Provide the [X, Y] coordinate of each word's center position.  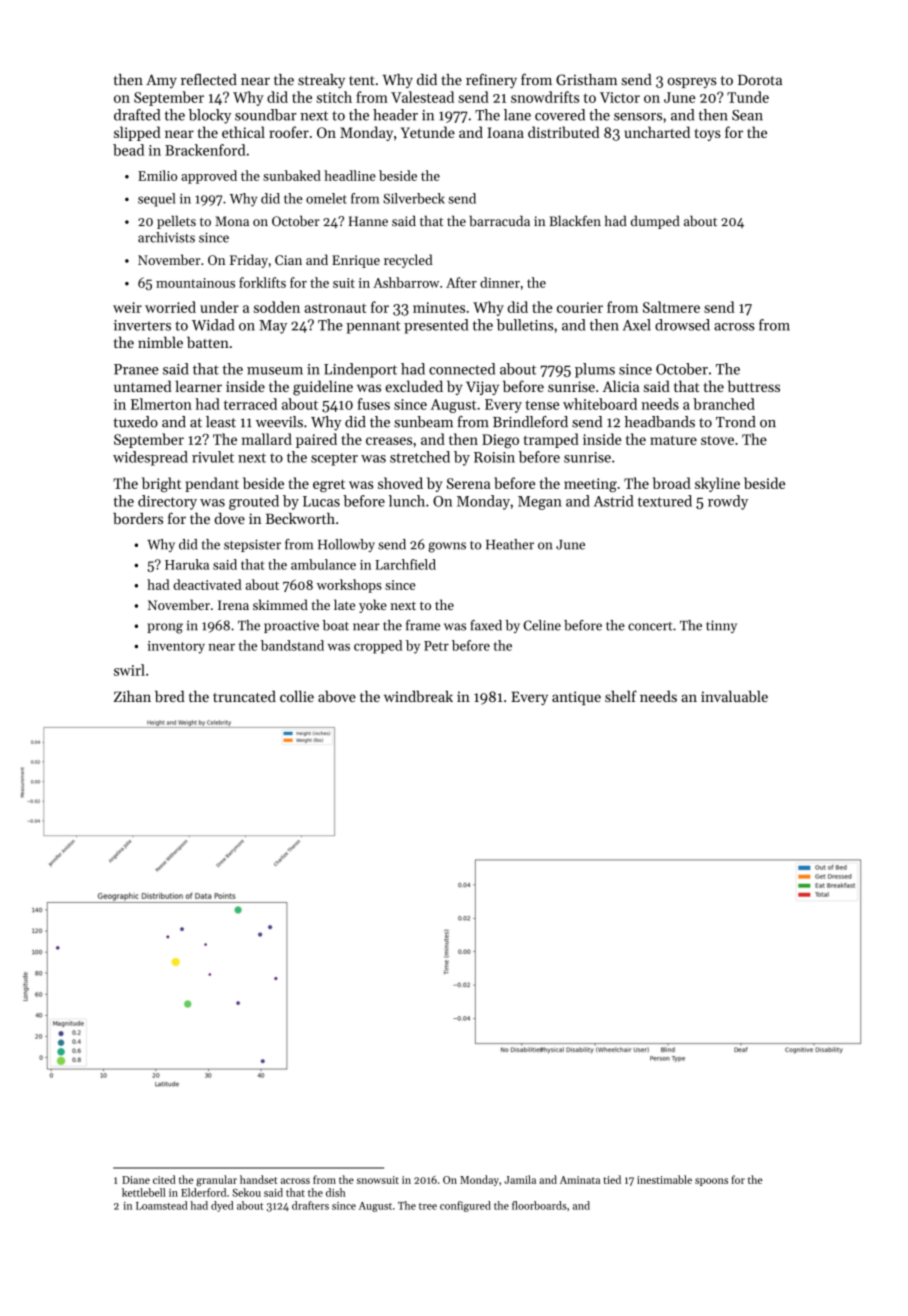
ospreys [691, 82]
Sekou [246, 1192]
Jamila [520, 1179]
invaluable [734, 696]
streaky [321, 81]
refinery [491, 81]
